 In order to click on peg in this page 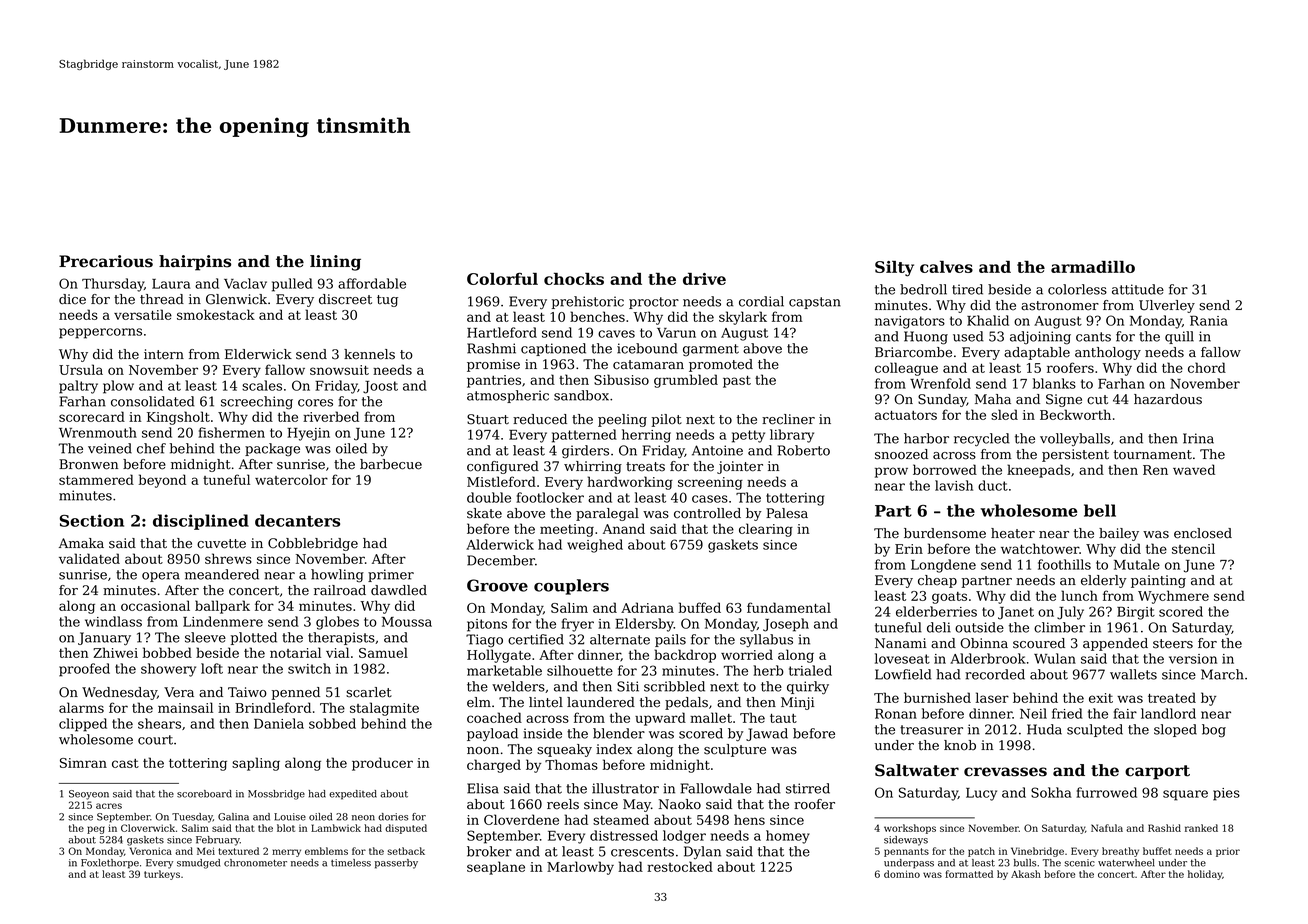, I will do `click(96, 830)`.
